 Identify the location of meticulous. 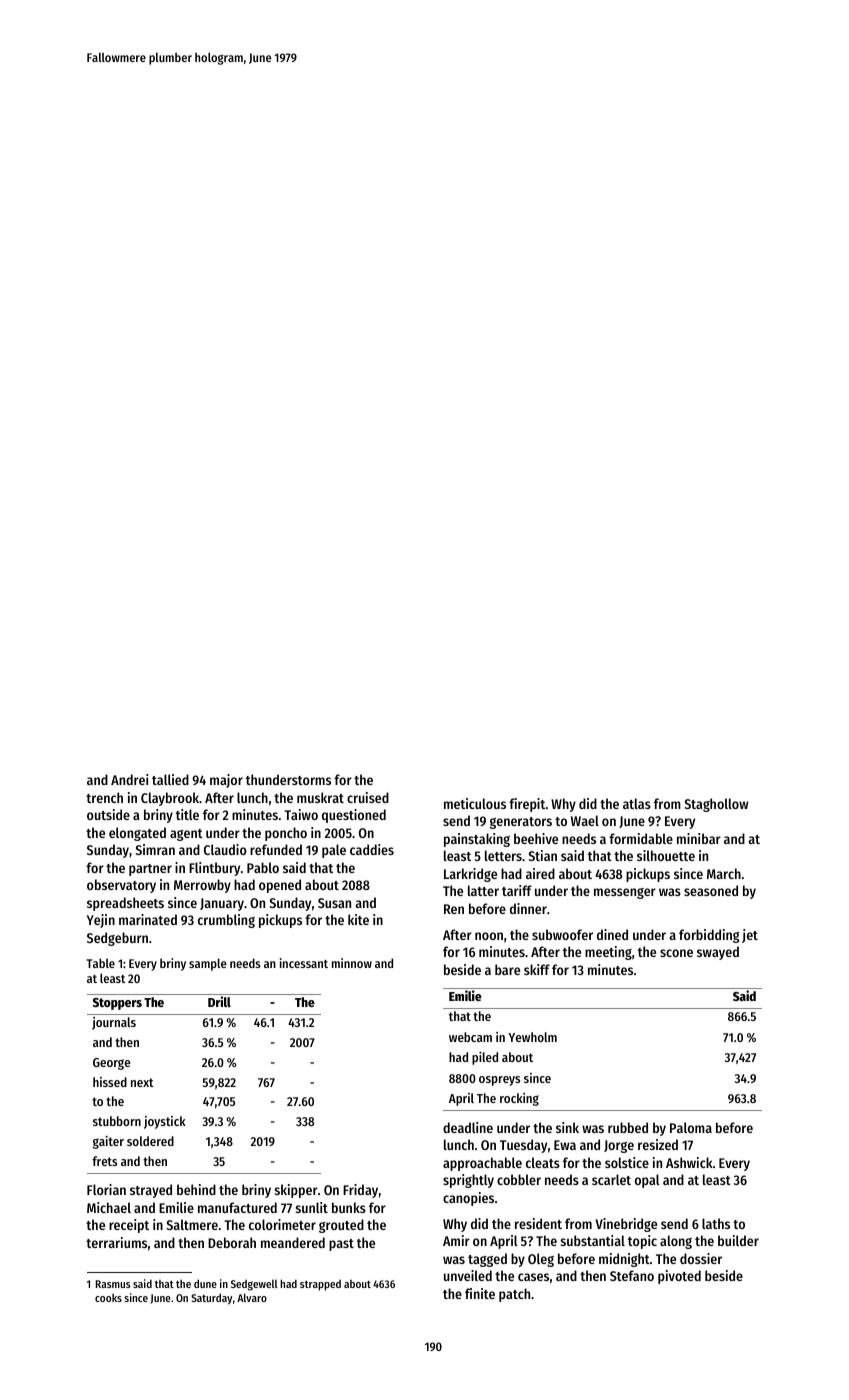
(475, 803).
